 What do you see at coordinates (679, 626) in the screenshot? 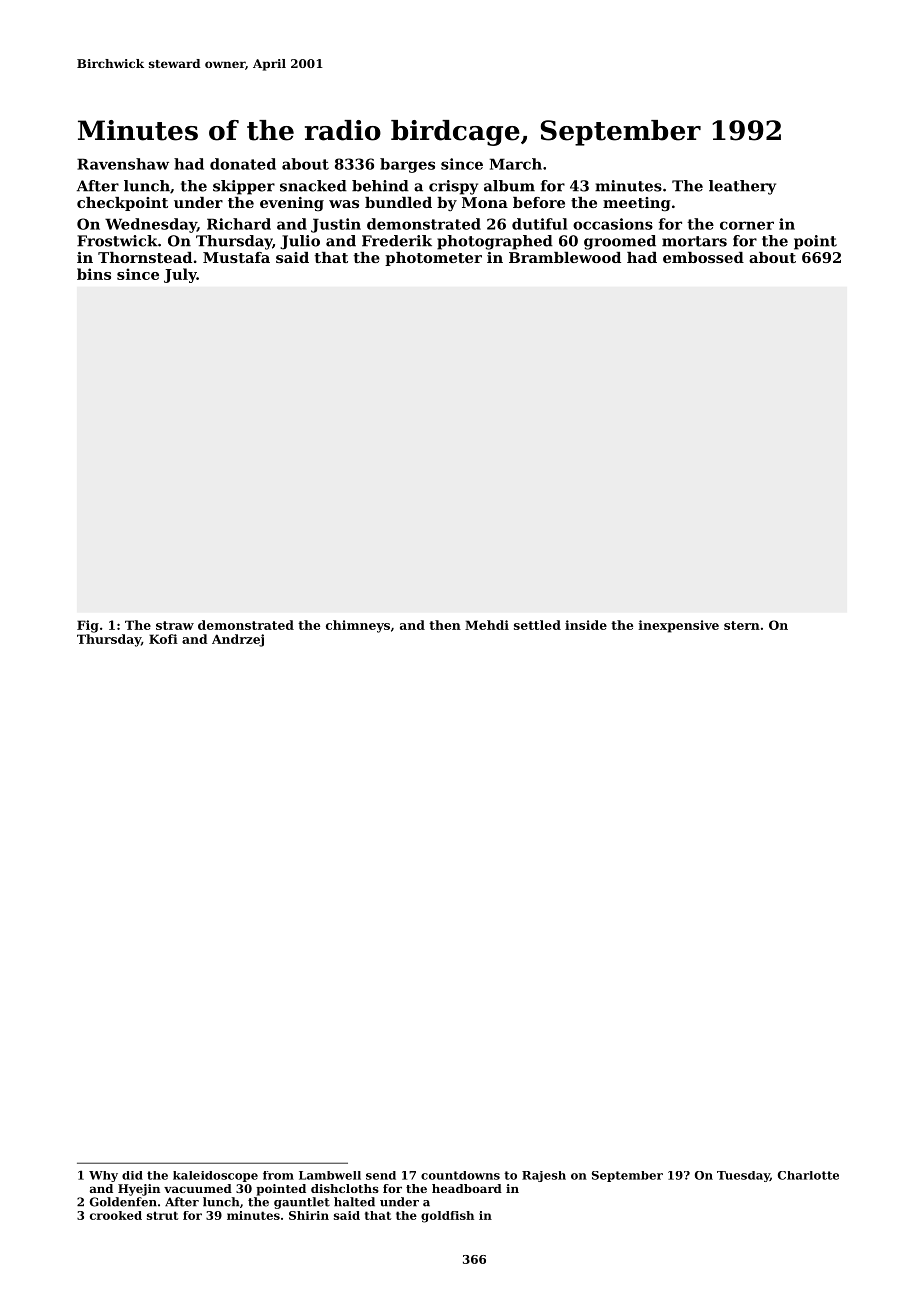
I see `inexpensive` at bounding box center [679, 626].
